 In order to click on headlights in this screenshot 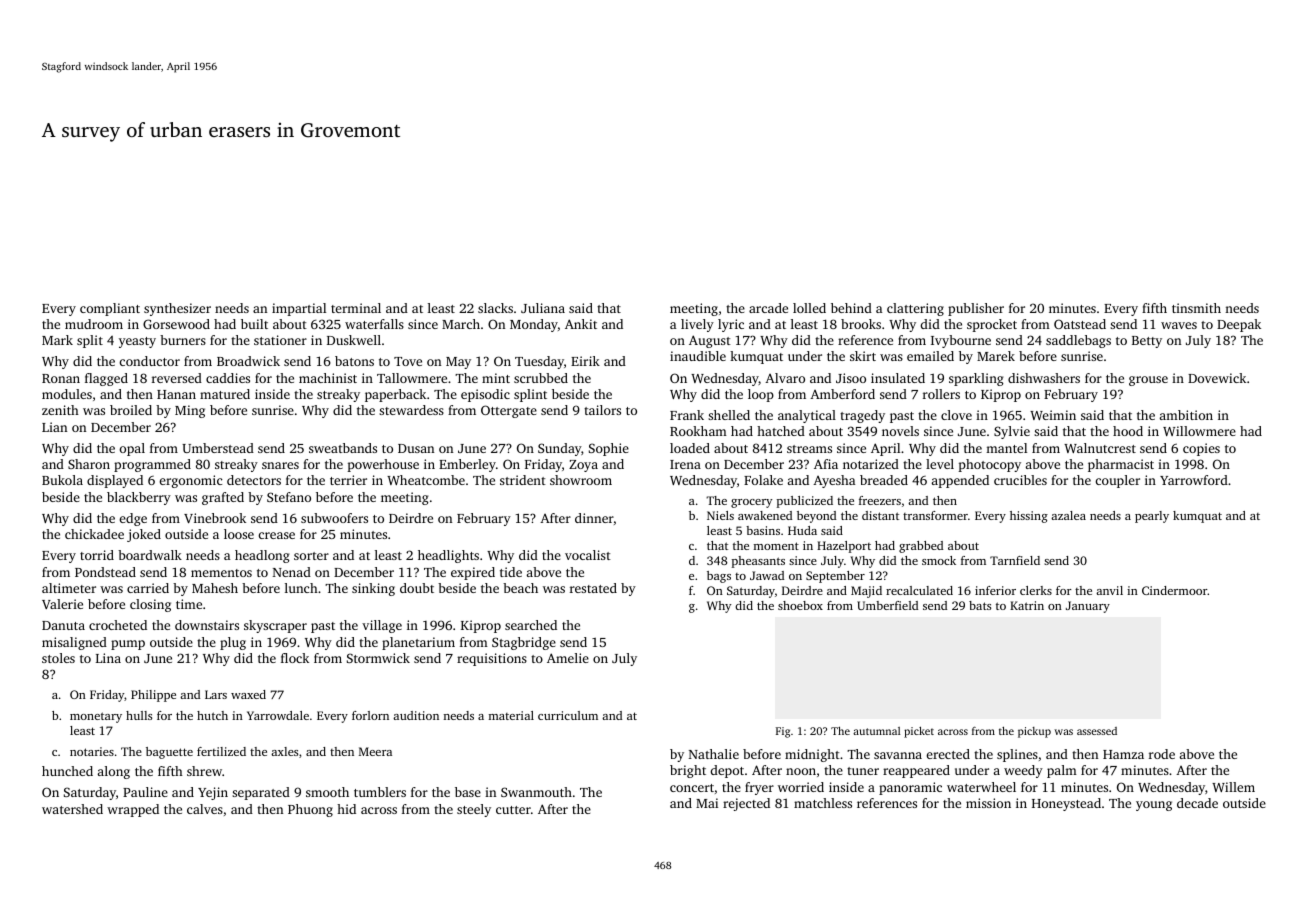, I will do `click(448, 556)`.
